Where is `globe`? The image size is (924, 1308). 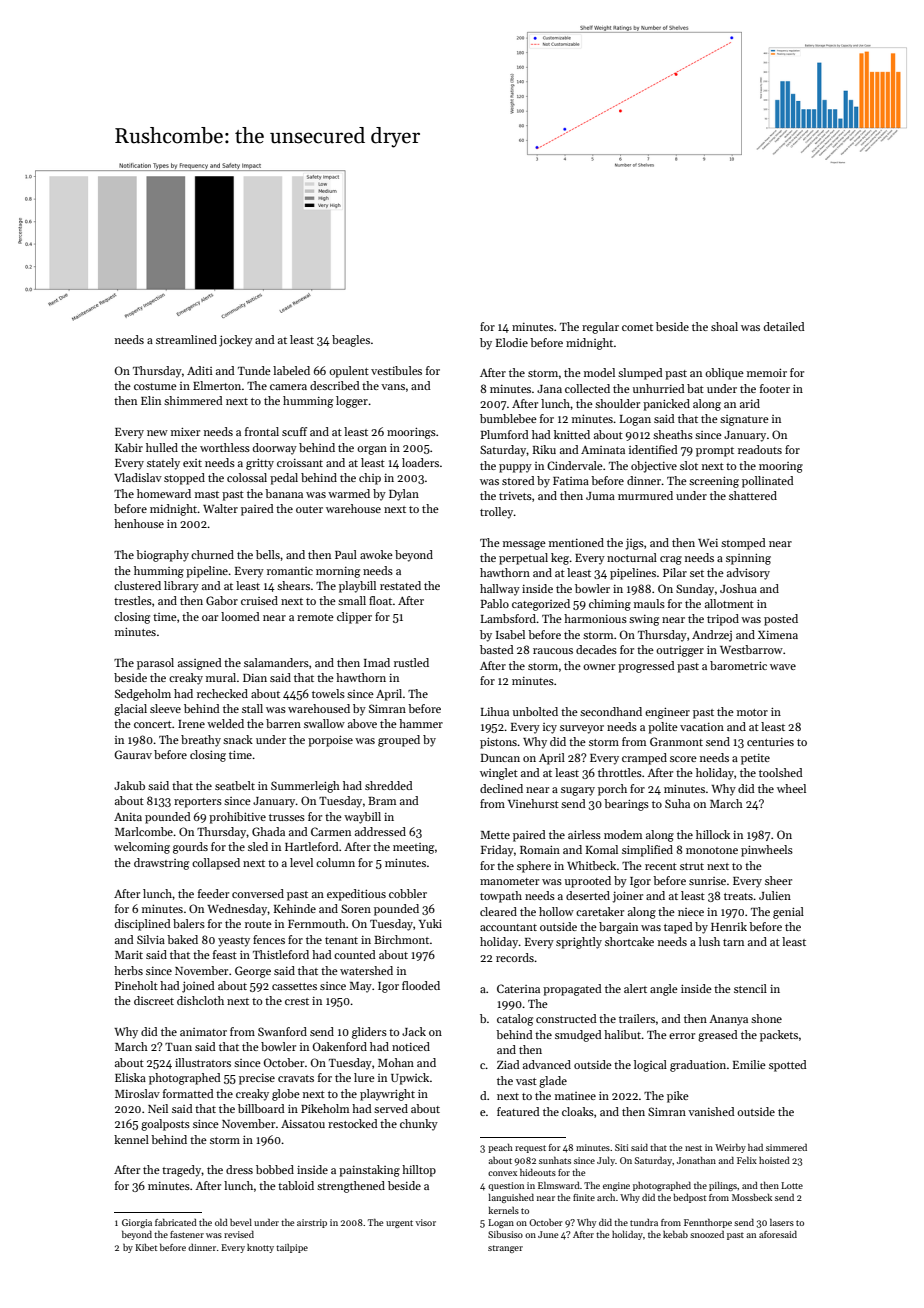 globe is located at coordinates (286, 1095).
